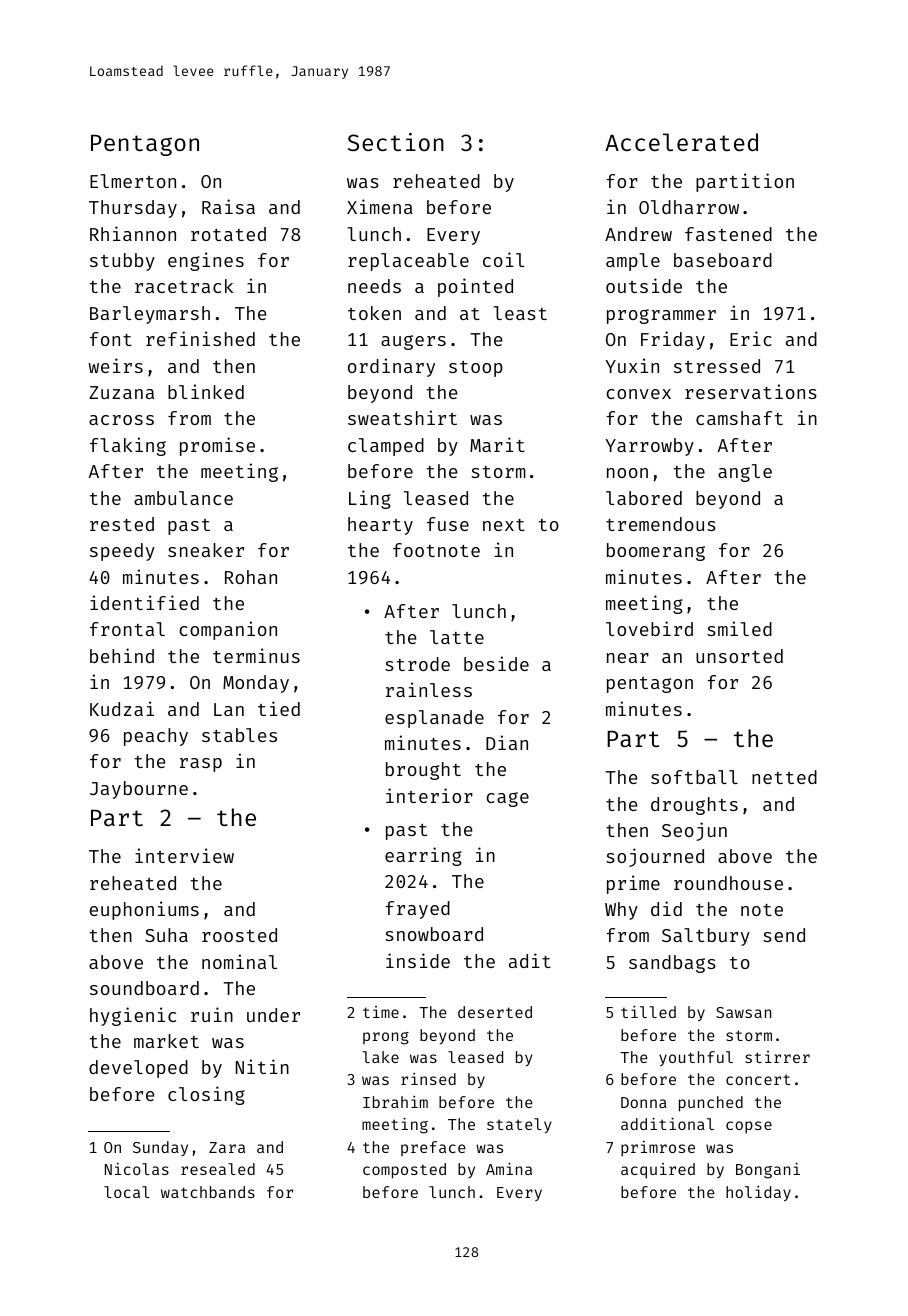  I want to click on holiday, so click(758, 1193).
